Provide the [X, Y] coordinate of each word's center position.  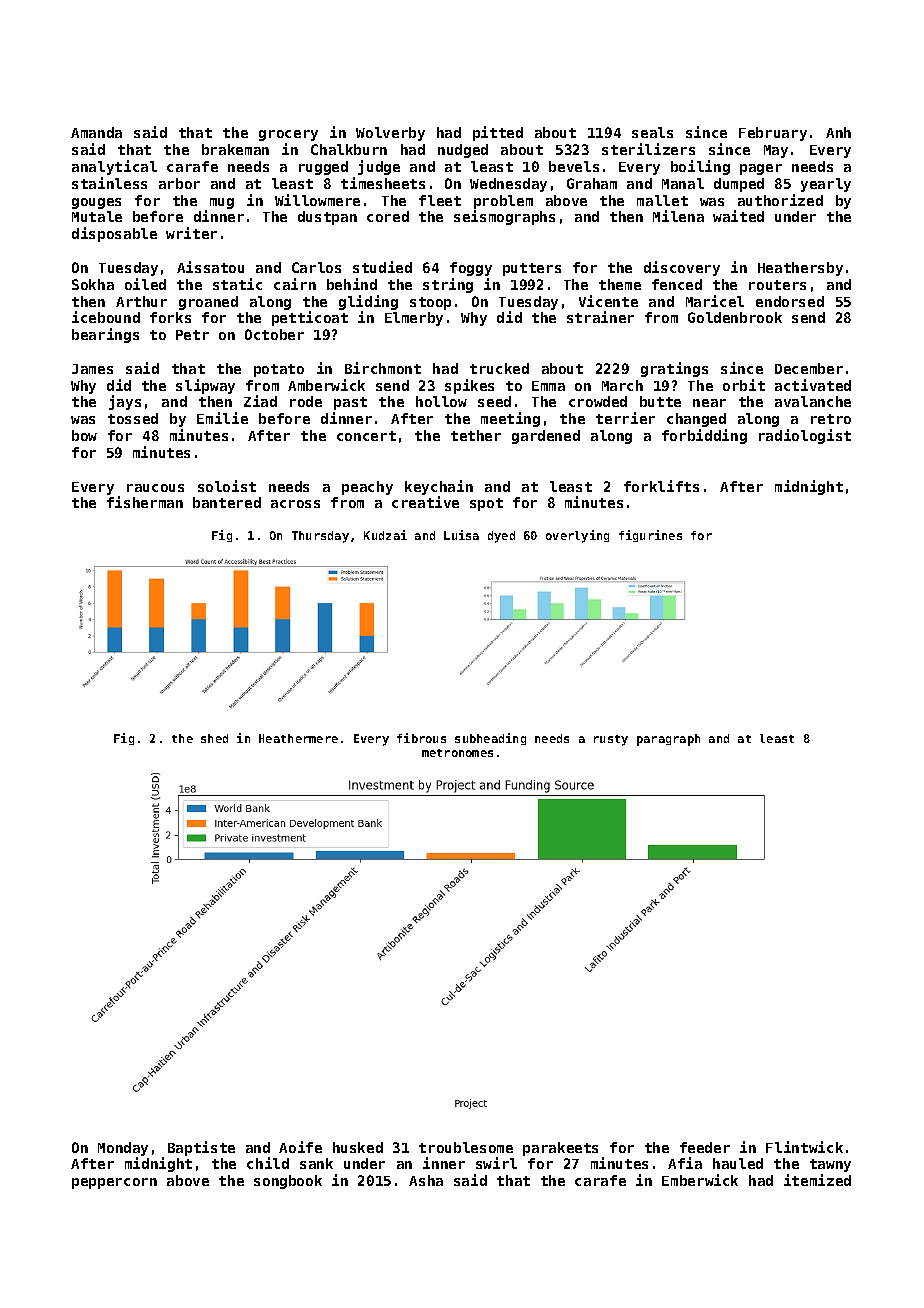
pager [761, 169]
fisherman [145, 502]
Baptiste [201, 1148]
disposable [114, 234]
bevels [574, 166]
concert [366, 436]
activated [813, 385]
